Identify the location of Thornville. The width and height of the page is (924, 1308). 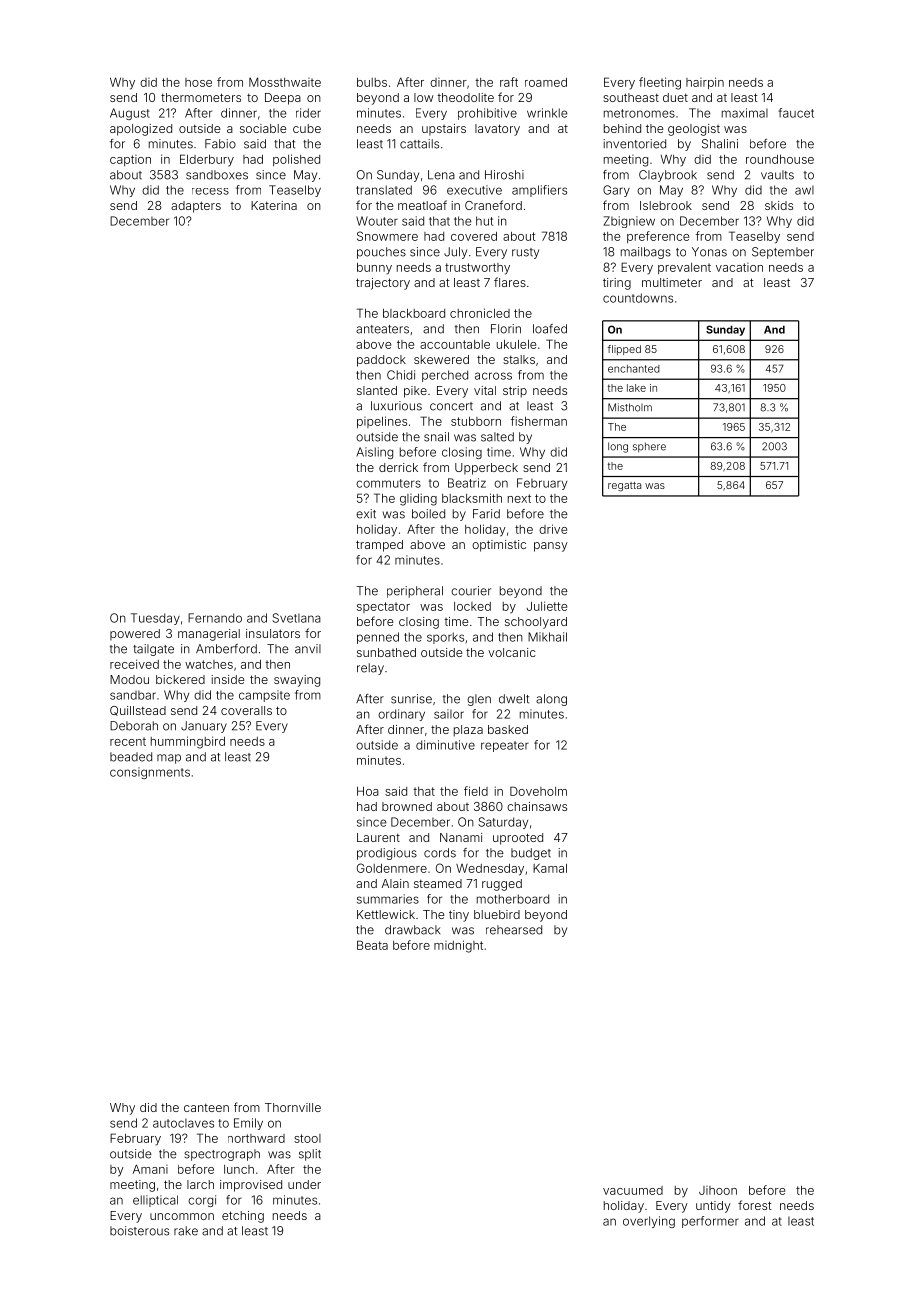
(293, 1107).
